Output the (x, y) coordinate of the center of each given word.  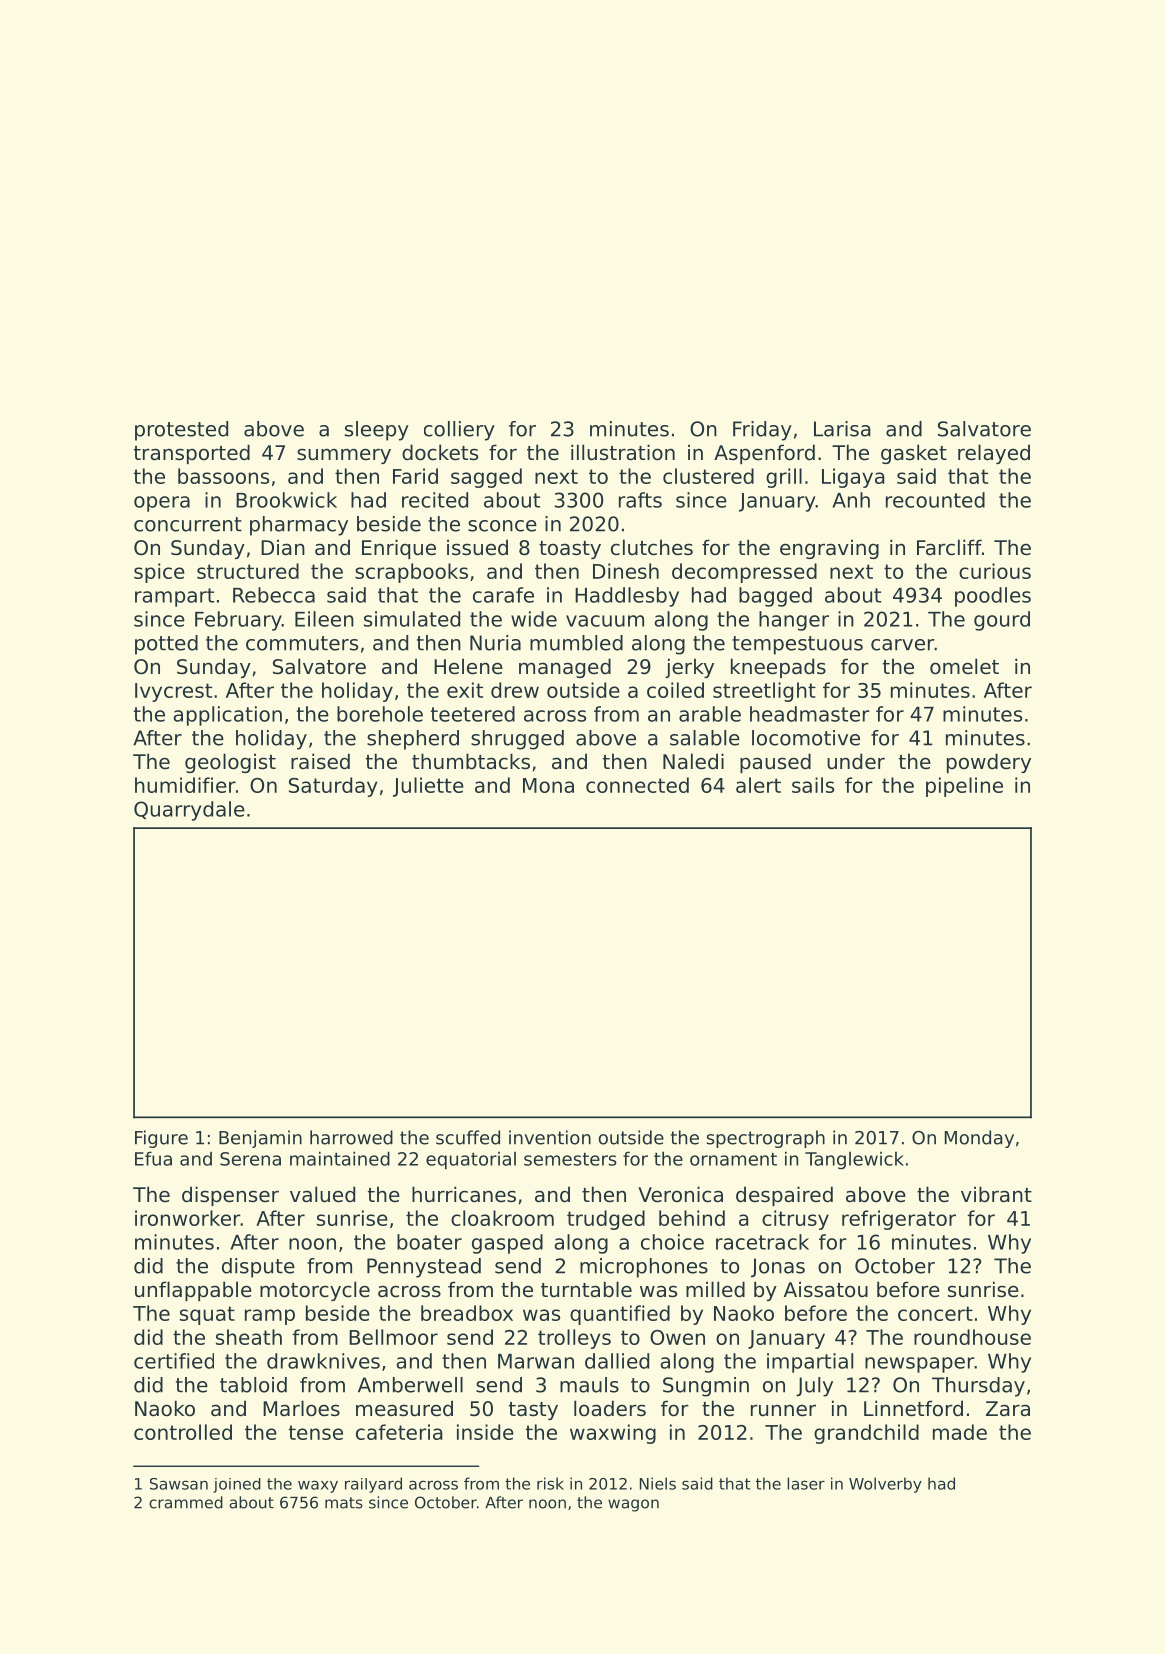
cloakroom (502, 1218)
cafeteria (399, 1432)
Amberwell (410, 1385)
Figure (161, 1139)
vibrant (996, 1194)
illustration (623, 452)
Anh (851, 500)
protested (181, 431)
